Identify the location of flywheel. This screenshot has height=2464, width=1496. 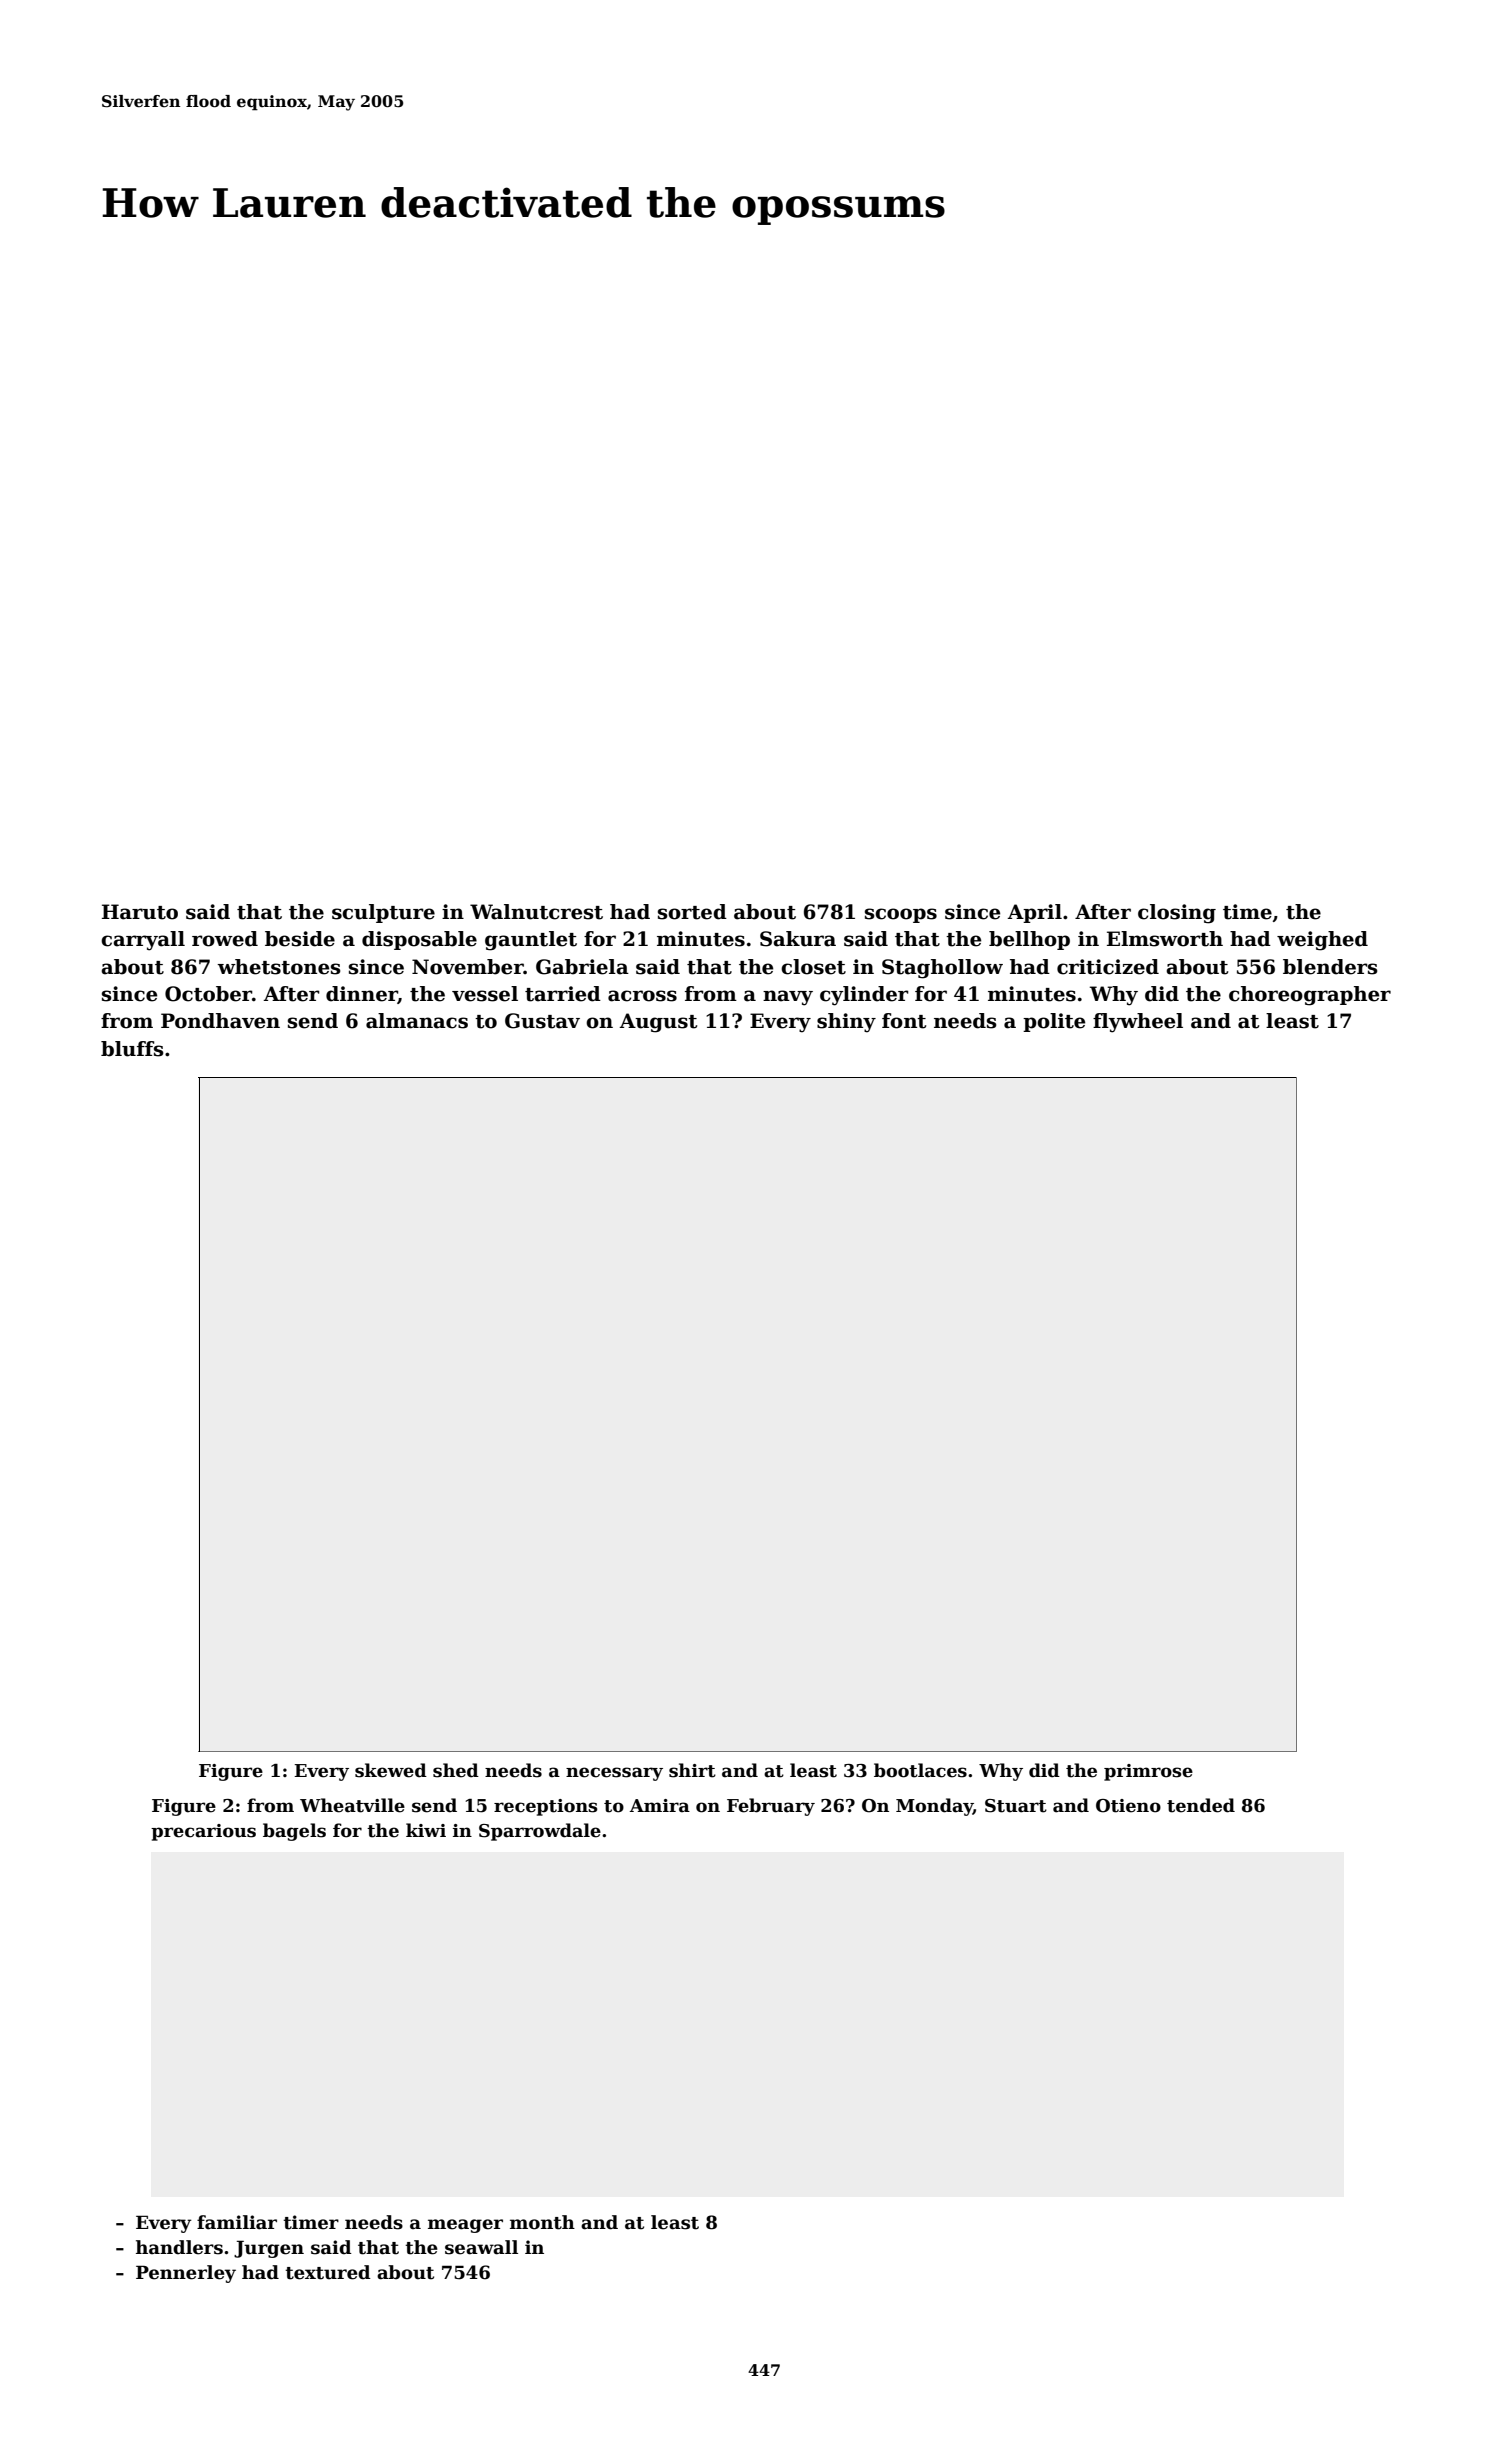
(1138, 1023).
